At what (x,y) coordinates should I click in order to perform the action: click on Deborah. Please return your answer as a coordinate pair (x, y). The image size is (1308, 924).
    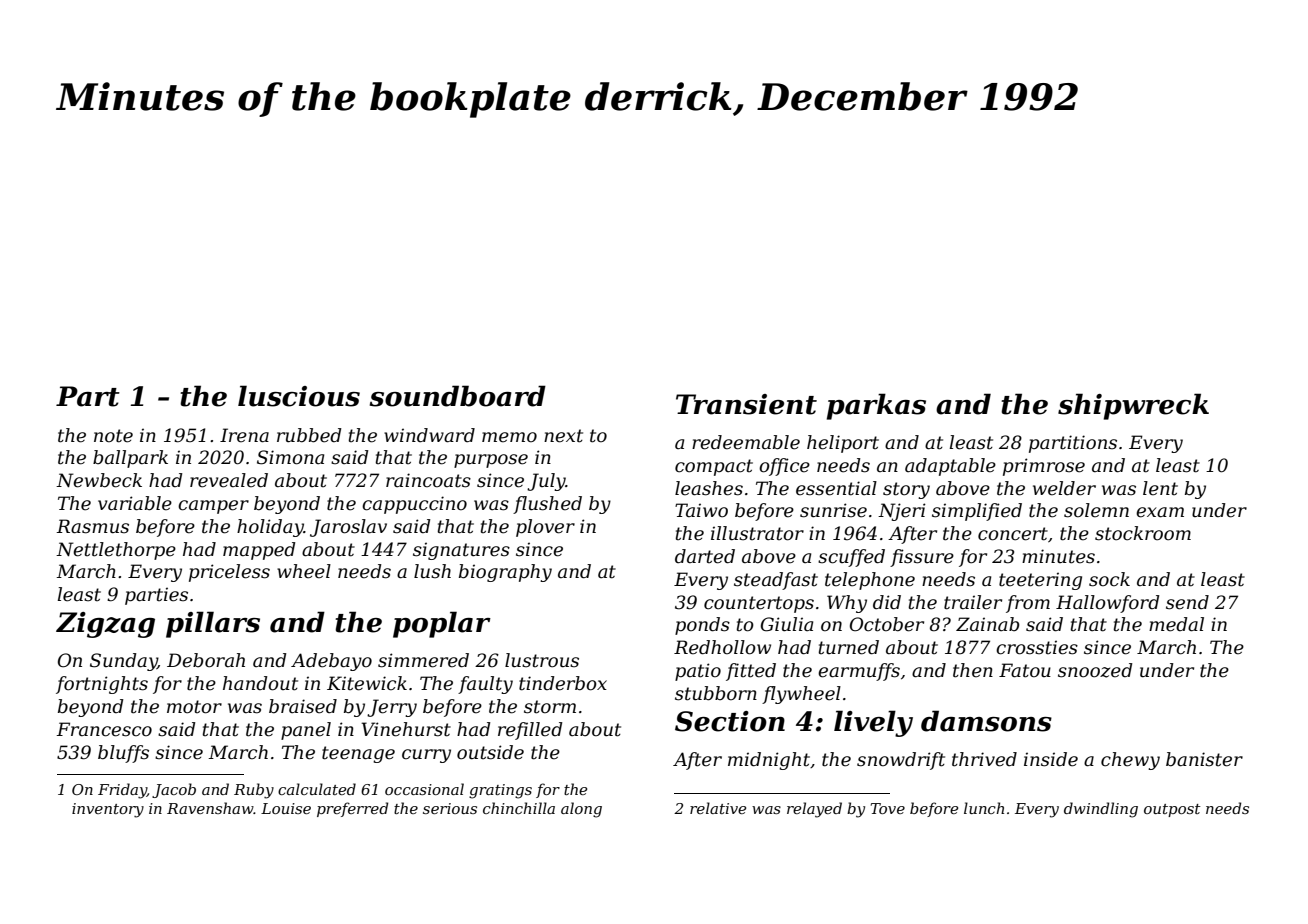
    Looking at the image, I should click on (206, 660).
